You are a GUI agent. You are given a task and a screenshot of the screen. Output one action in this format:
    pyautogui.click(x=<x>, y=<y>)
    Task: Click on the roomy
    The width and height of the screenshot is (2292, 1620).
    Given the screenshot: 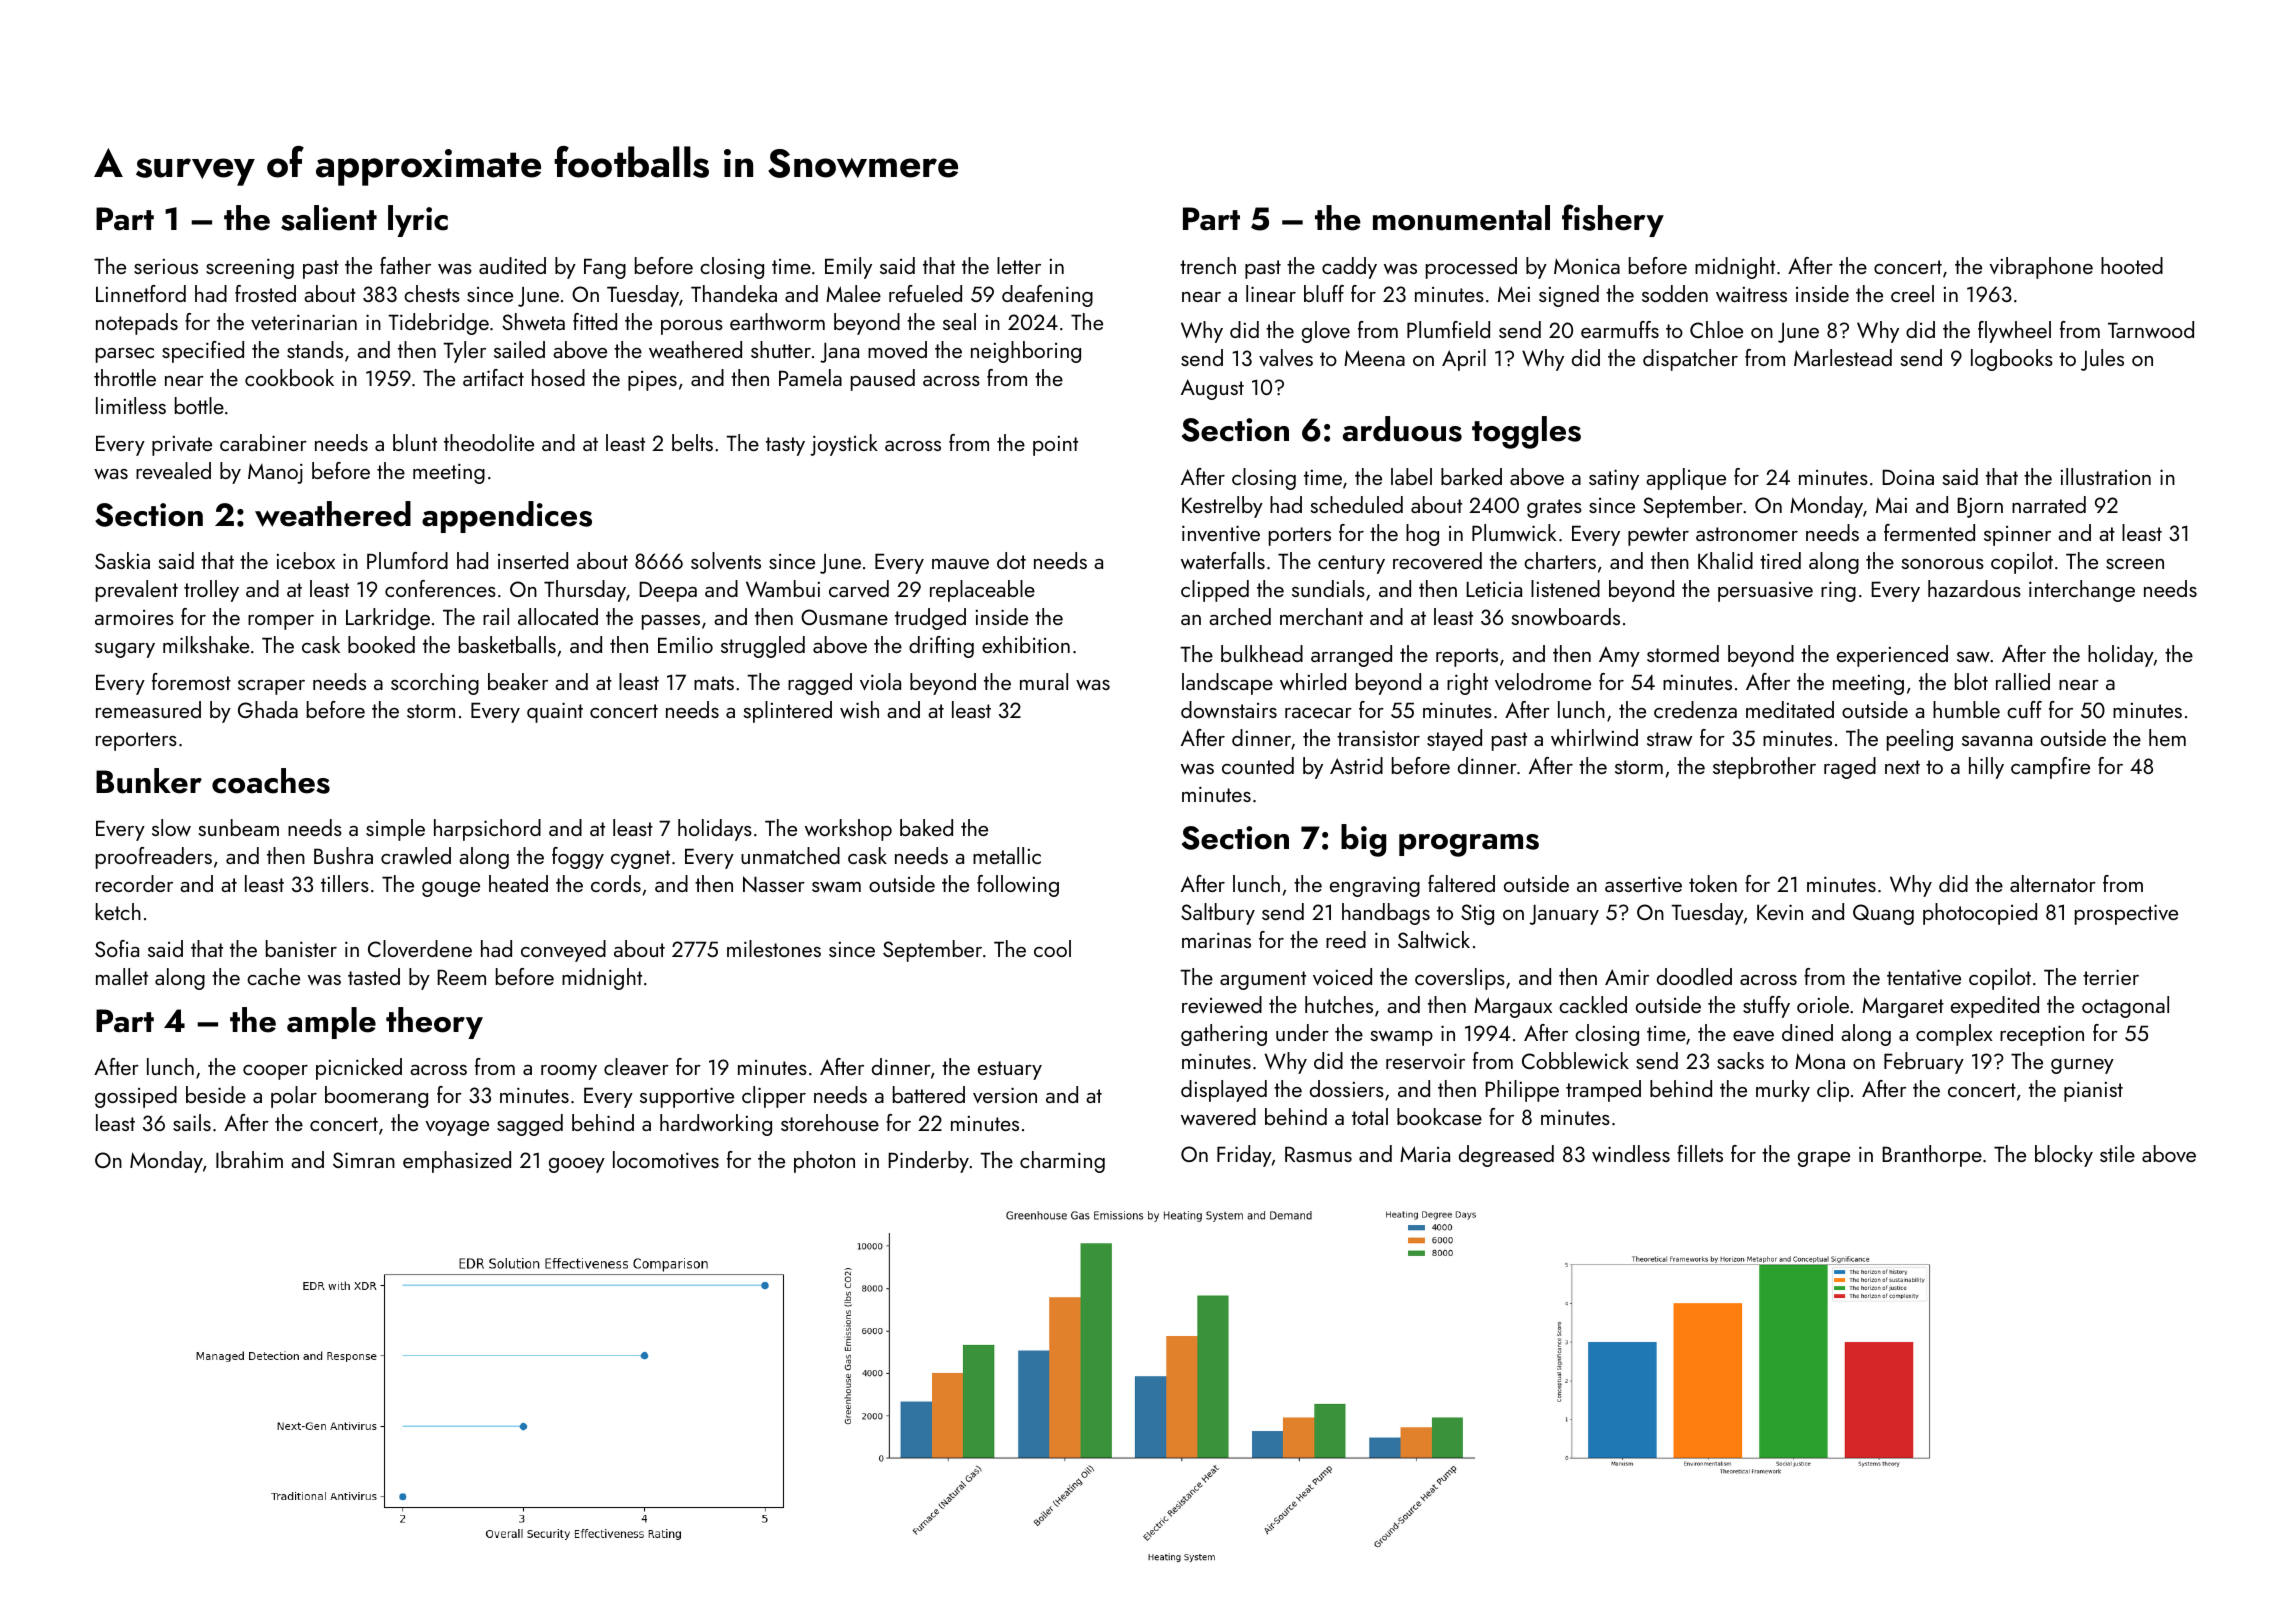 What is the action you would take?
    pyautogui.click(x=569, y=1072)
